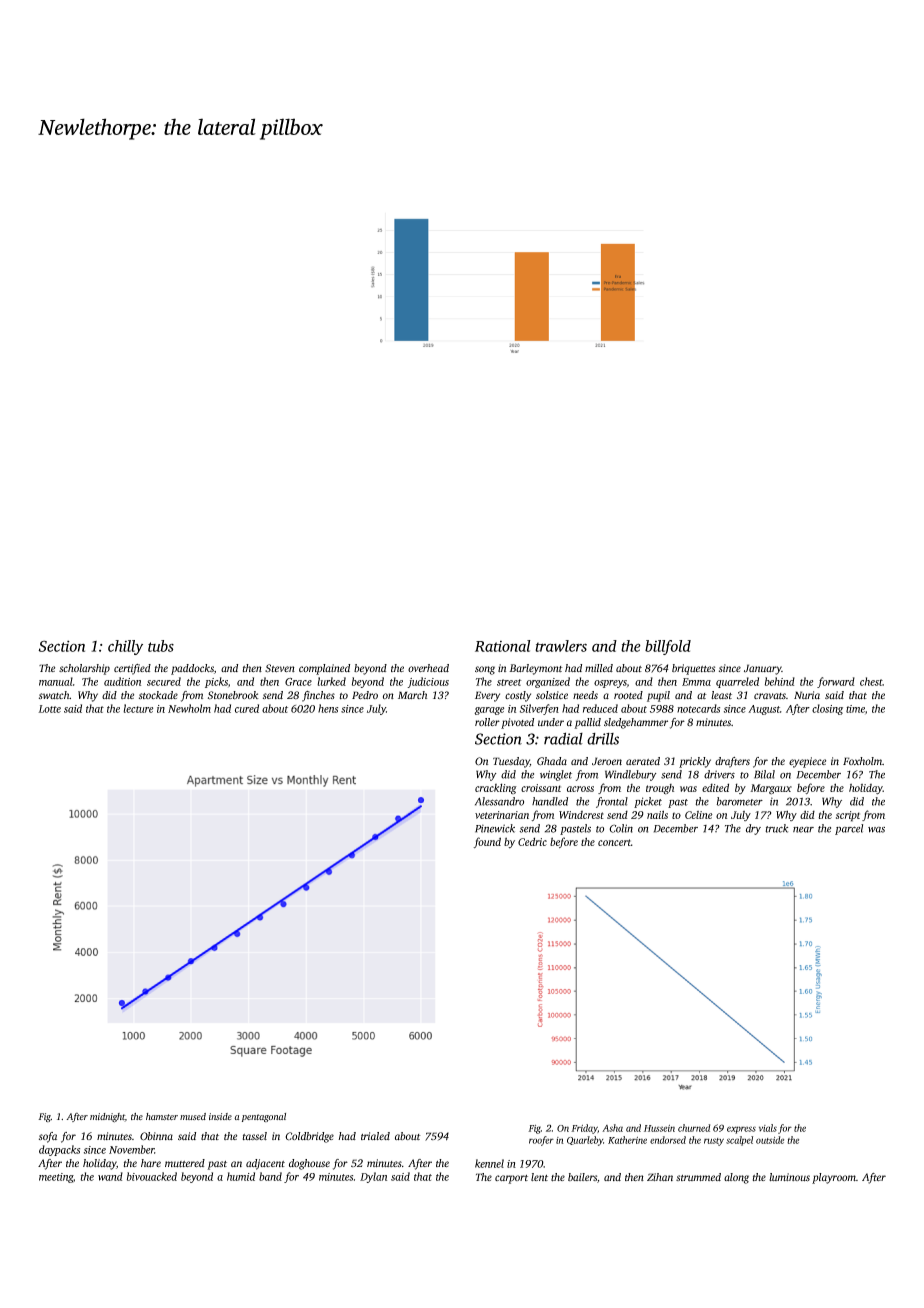 This page has height=1308, width=924. What do you see at coordinates (264, 1117) in the page?
I see `pentagonal` at bounding box center [264, 1117].
